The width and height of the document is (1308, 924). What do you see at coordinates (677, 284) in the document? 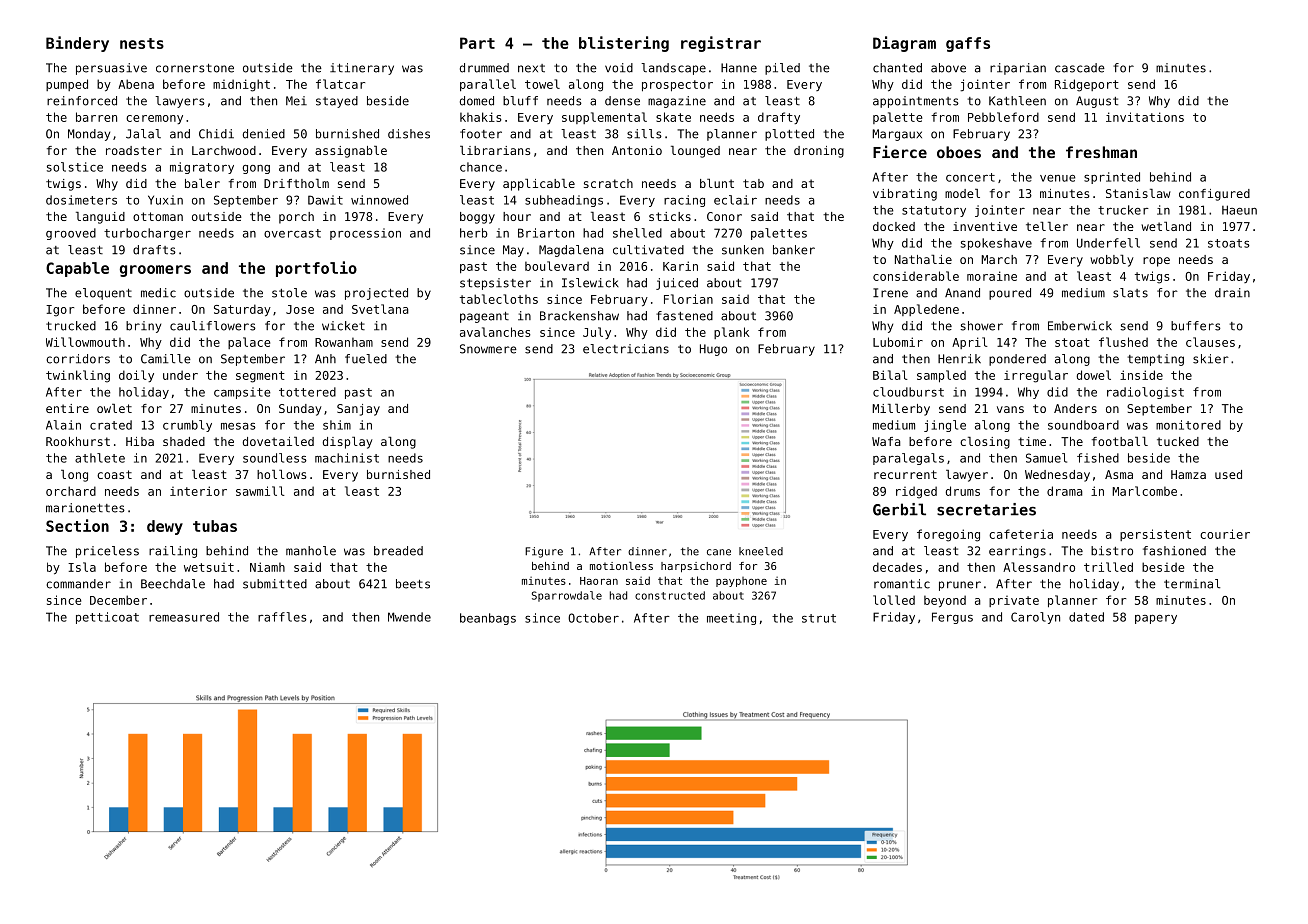
I see `juiced` at bounding box center [677, 284].
